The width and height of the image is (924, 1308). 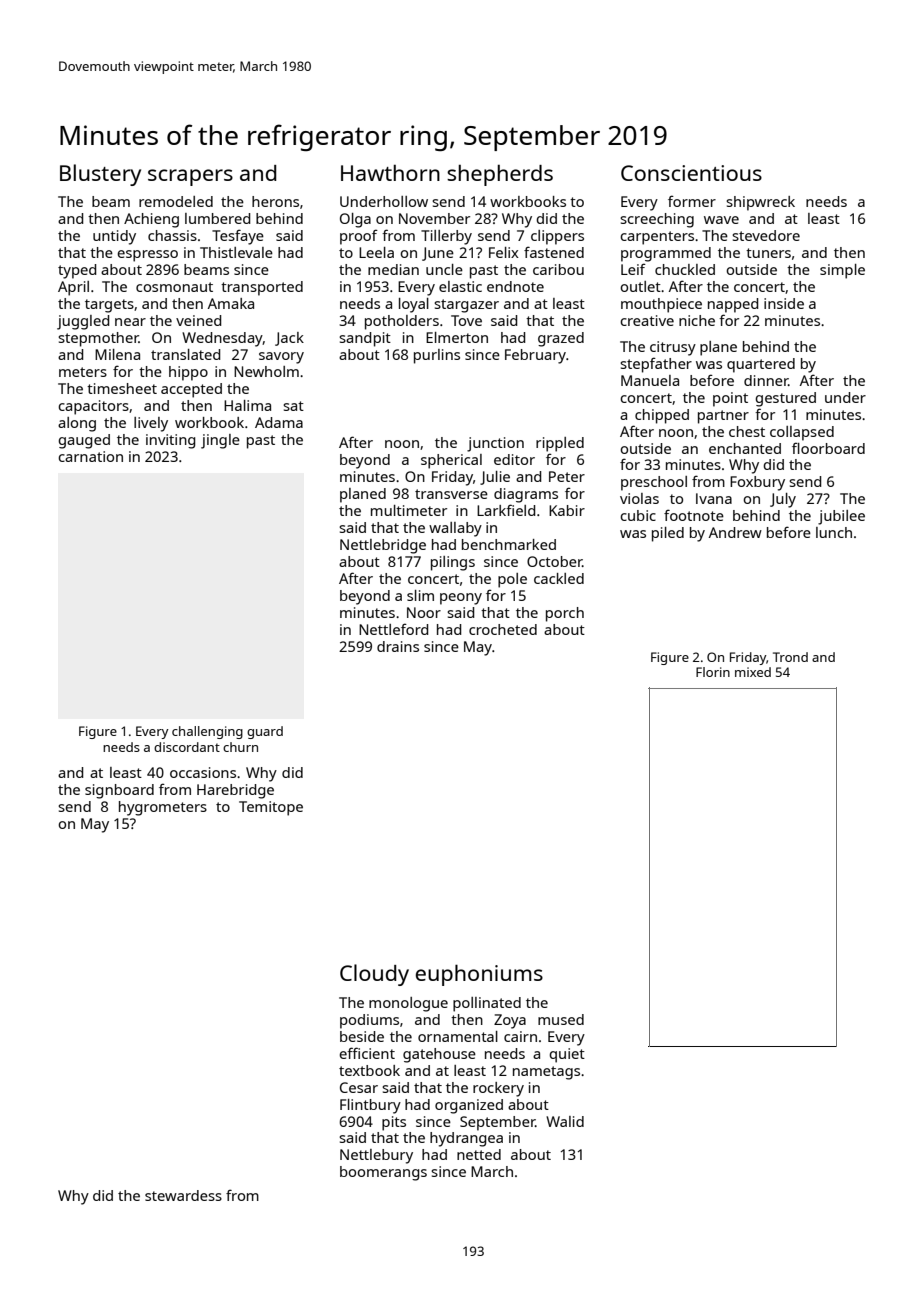 What do you see at coordinates (247, 405) in the image?
I see `Halima` at bounding box center [247, 405].
